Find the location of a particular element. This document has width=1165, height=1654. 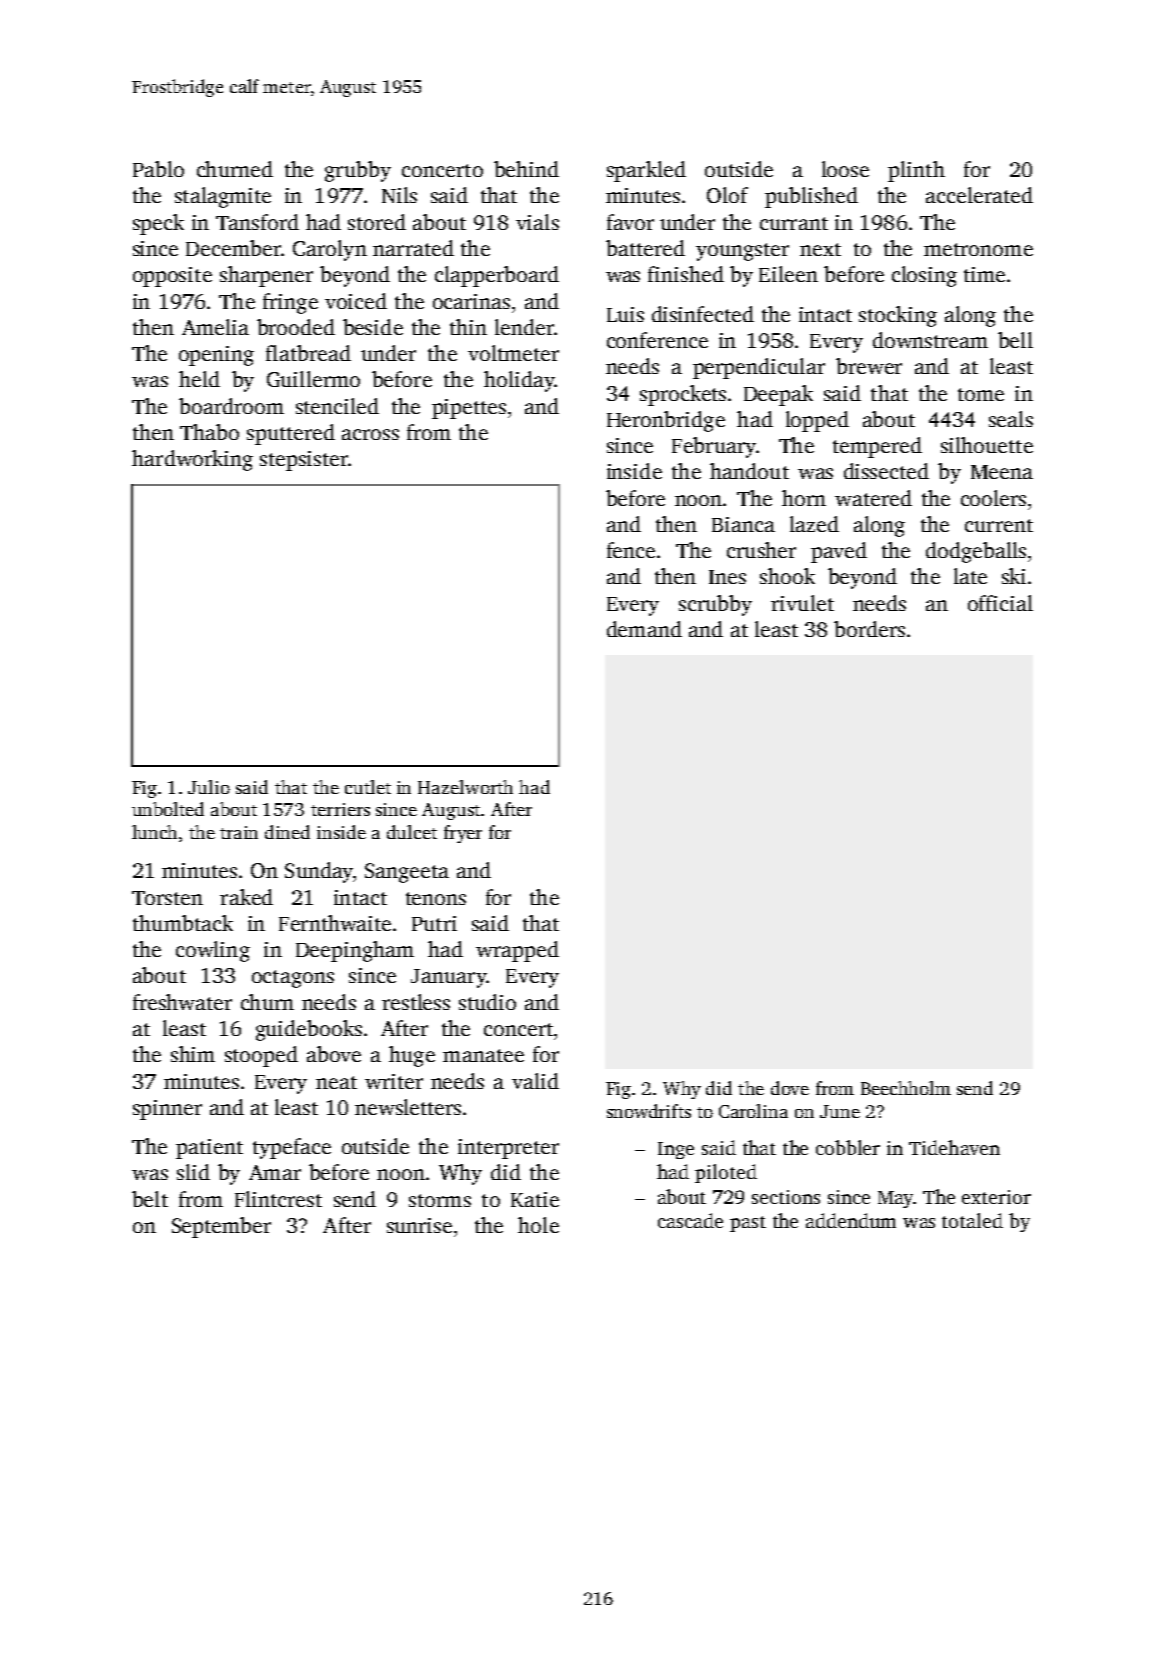

brewer is located at coordinates (869, 366).
